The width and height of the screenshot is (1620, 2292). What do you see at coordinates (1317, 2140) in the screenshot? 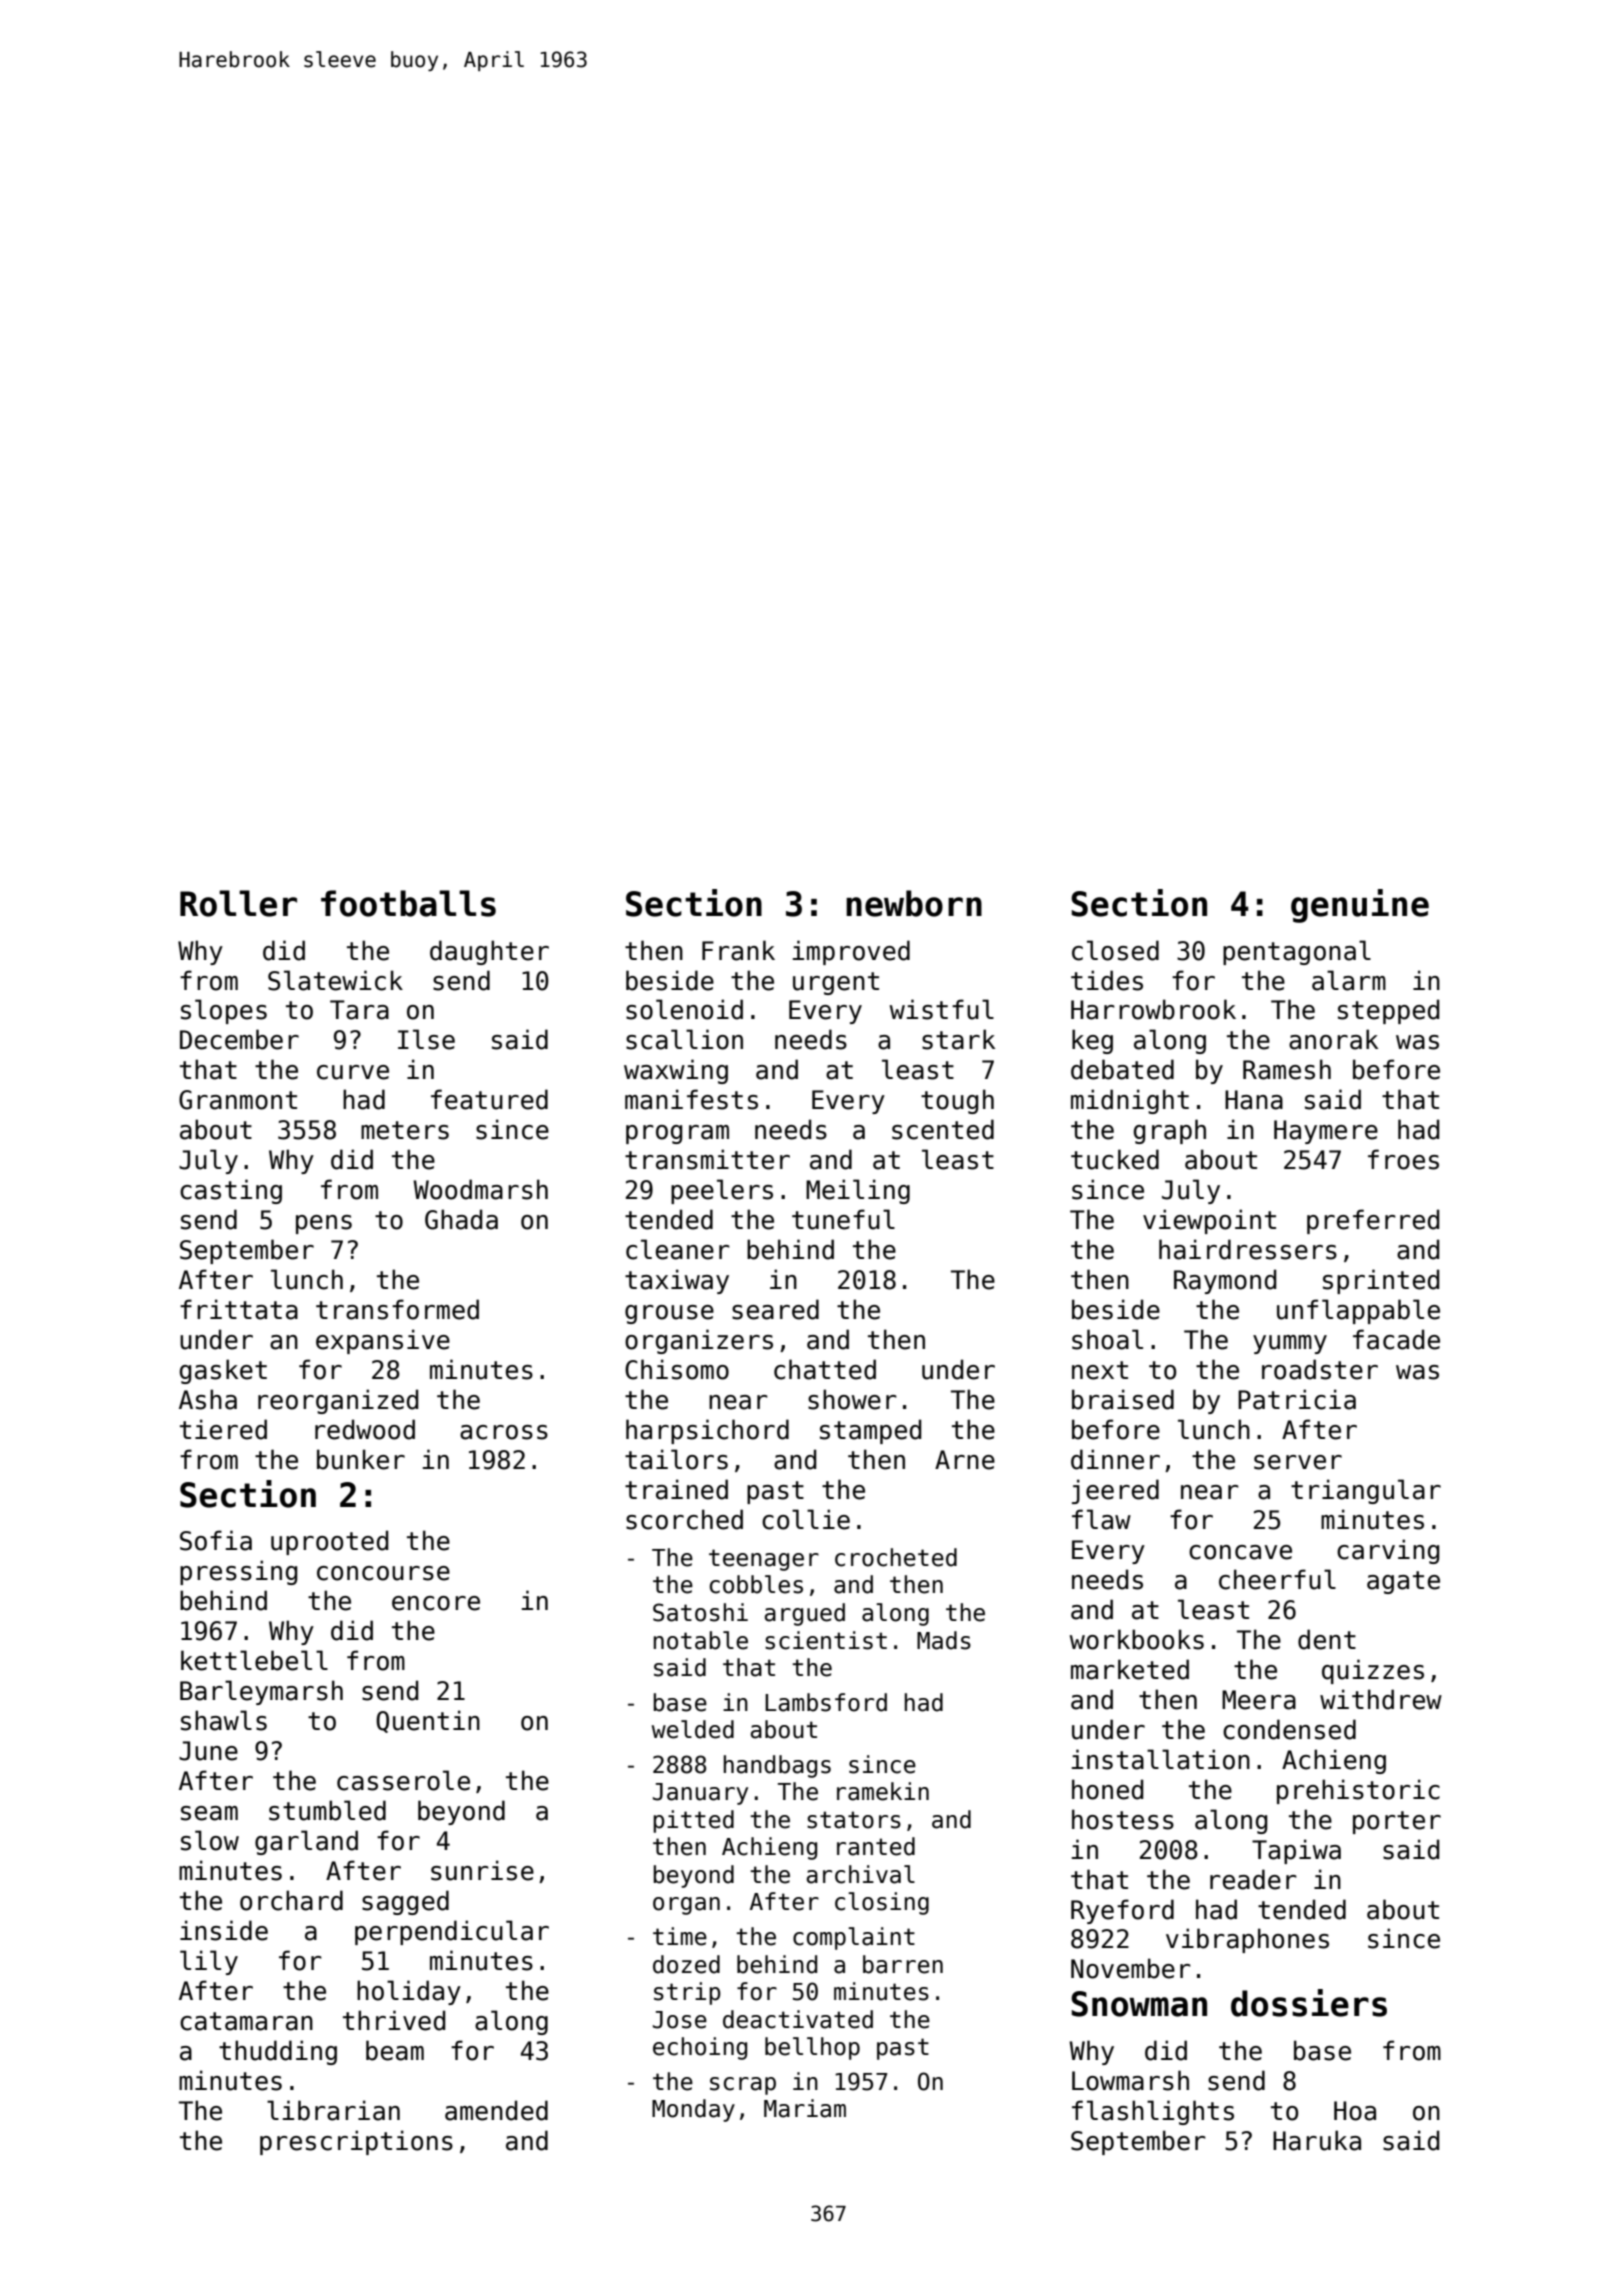
I see `Haruka` at bounding box center [1317, 2140].
